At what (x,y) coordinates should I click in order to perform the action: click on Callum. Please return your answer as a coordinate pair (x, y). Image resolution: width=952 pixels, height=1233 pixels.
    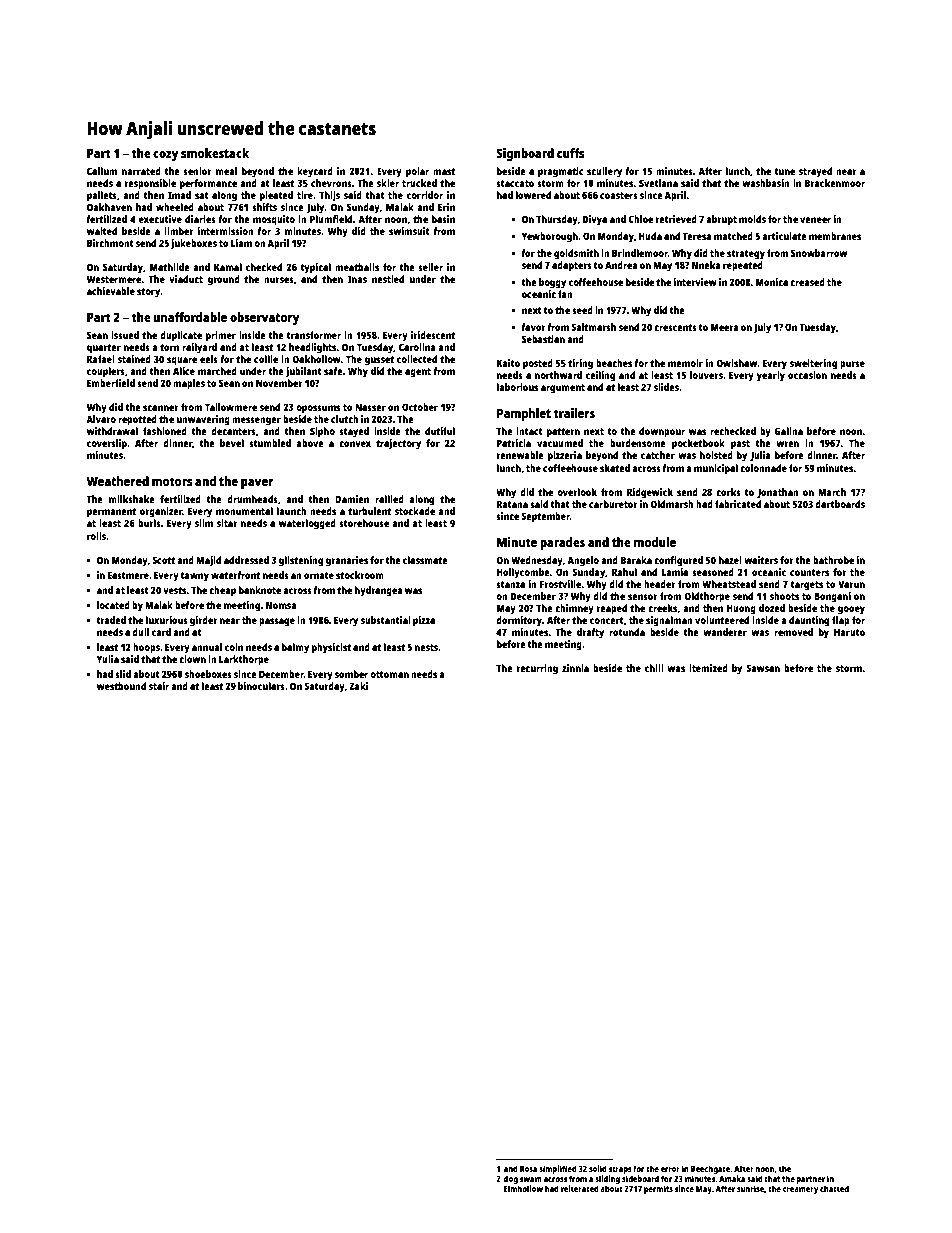
    Looking at the image, I should click on (102, 171).
